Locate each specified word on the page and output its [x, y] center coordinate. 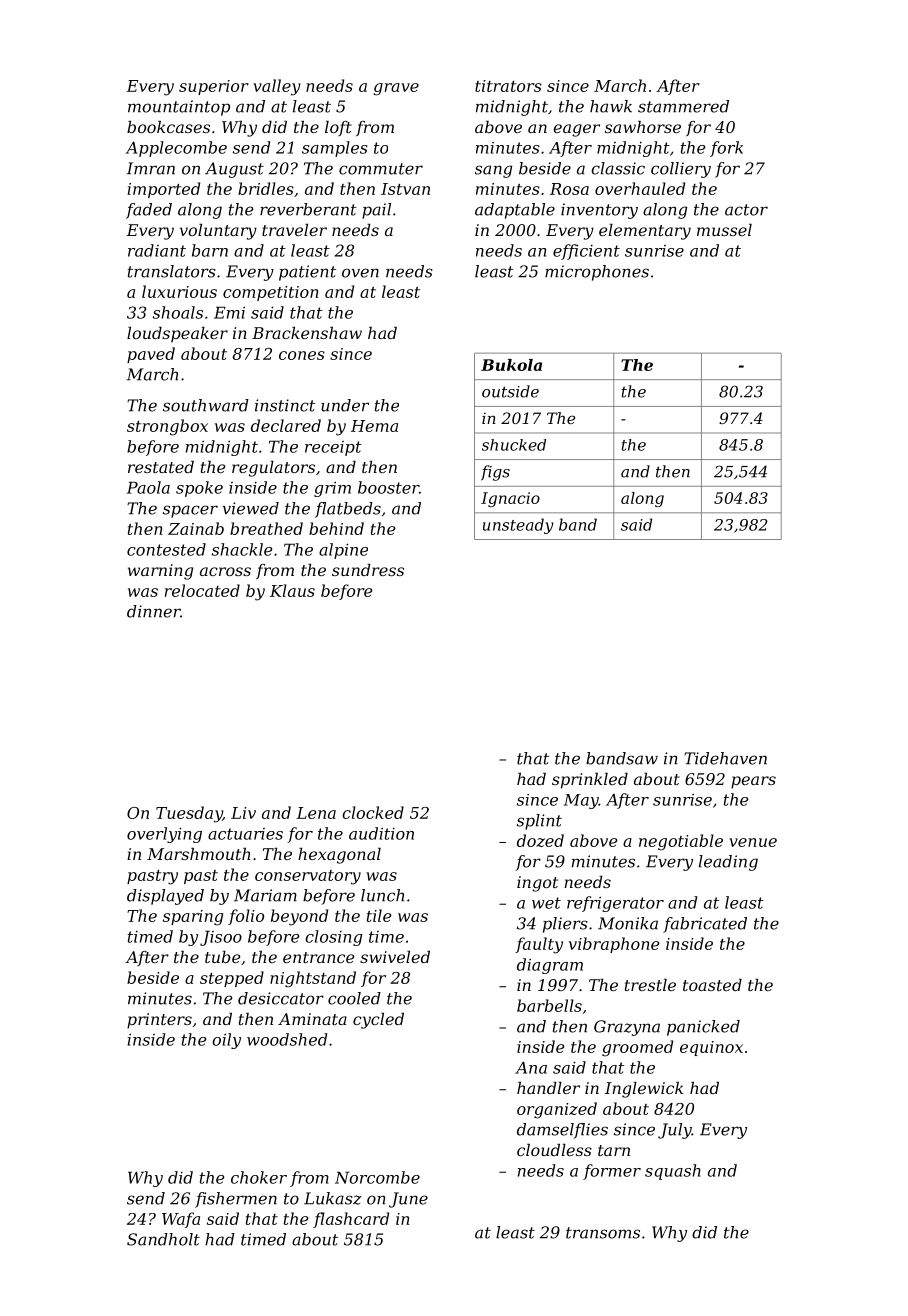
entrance [318, 957]
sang [493, 171]
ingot [537, 884]
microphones [597, 273]
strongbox [167, 427]
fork [726, 149]
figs [495, 473]
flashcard [351, 1220]
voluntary [218, 232]
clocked [373, 812]
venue [753, 842]
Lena [316, 813]
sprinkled [590, 781]
